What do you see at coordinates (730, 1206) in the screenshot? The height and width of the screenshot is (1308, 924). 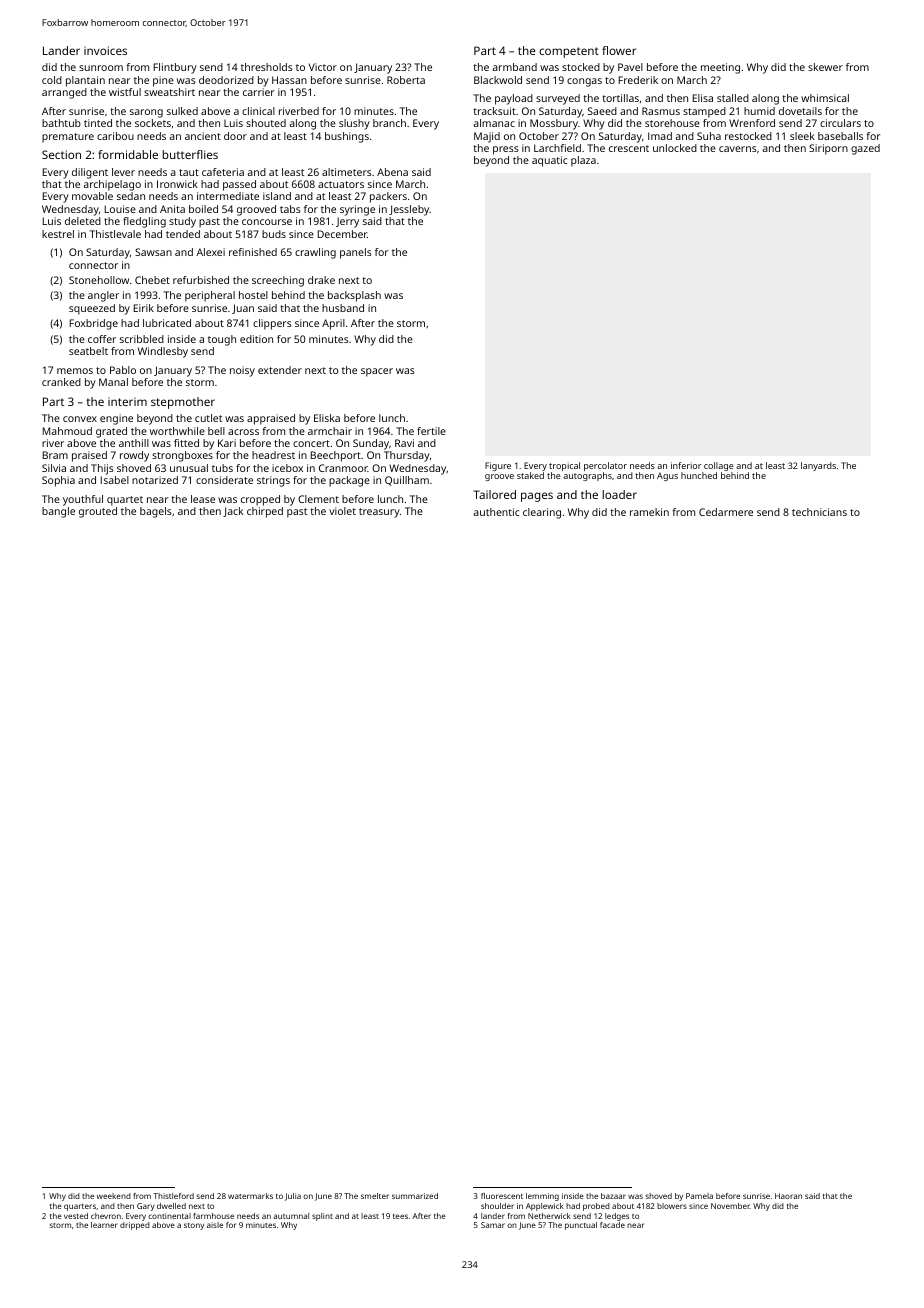 I see `November` at bounding box center [730, 1206].
